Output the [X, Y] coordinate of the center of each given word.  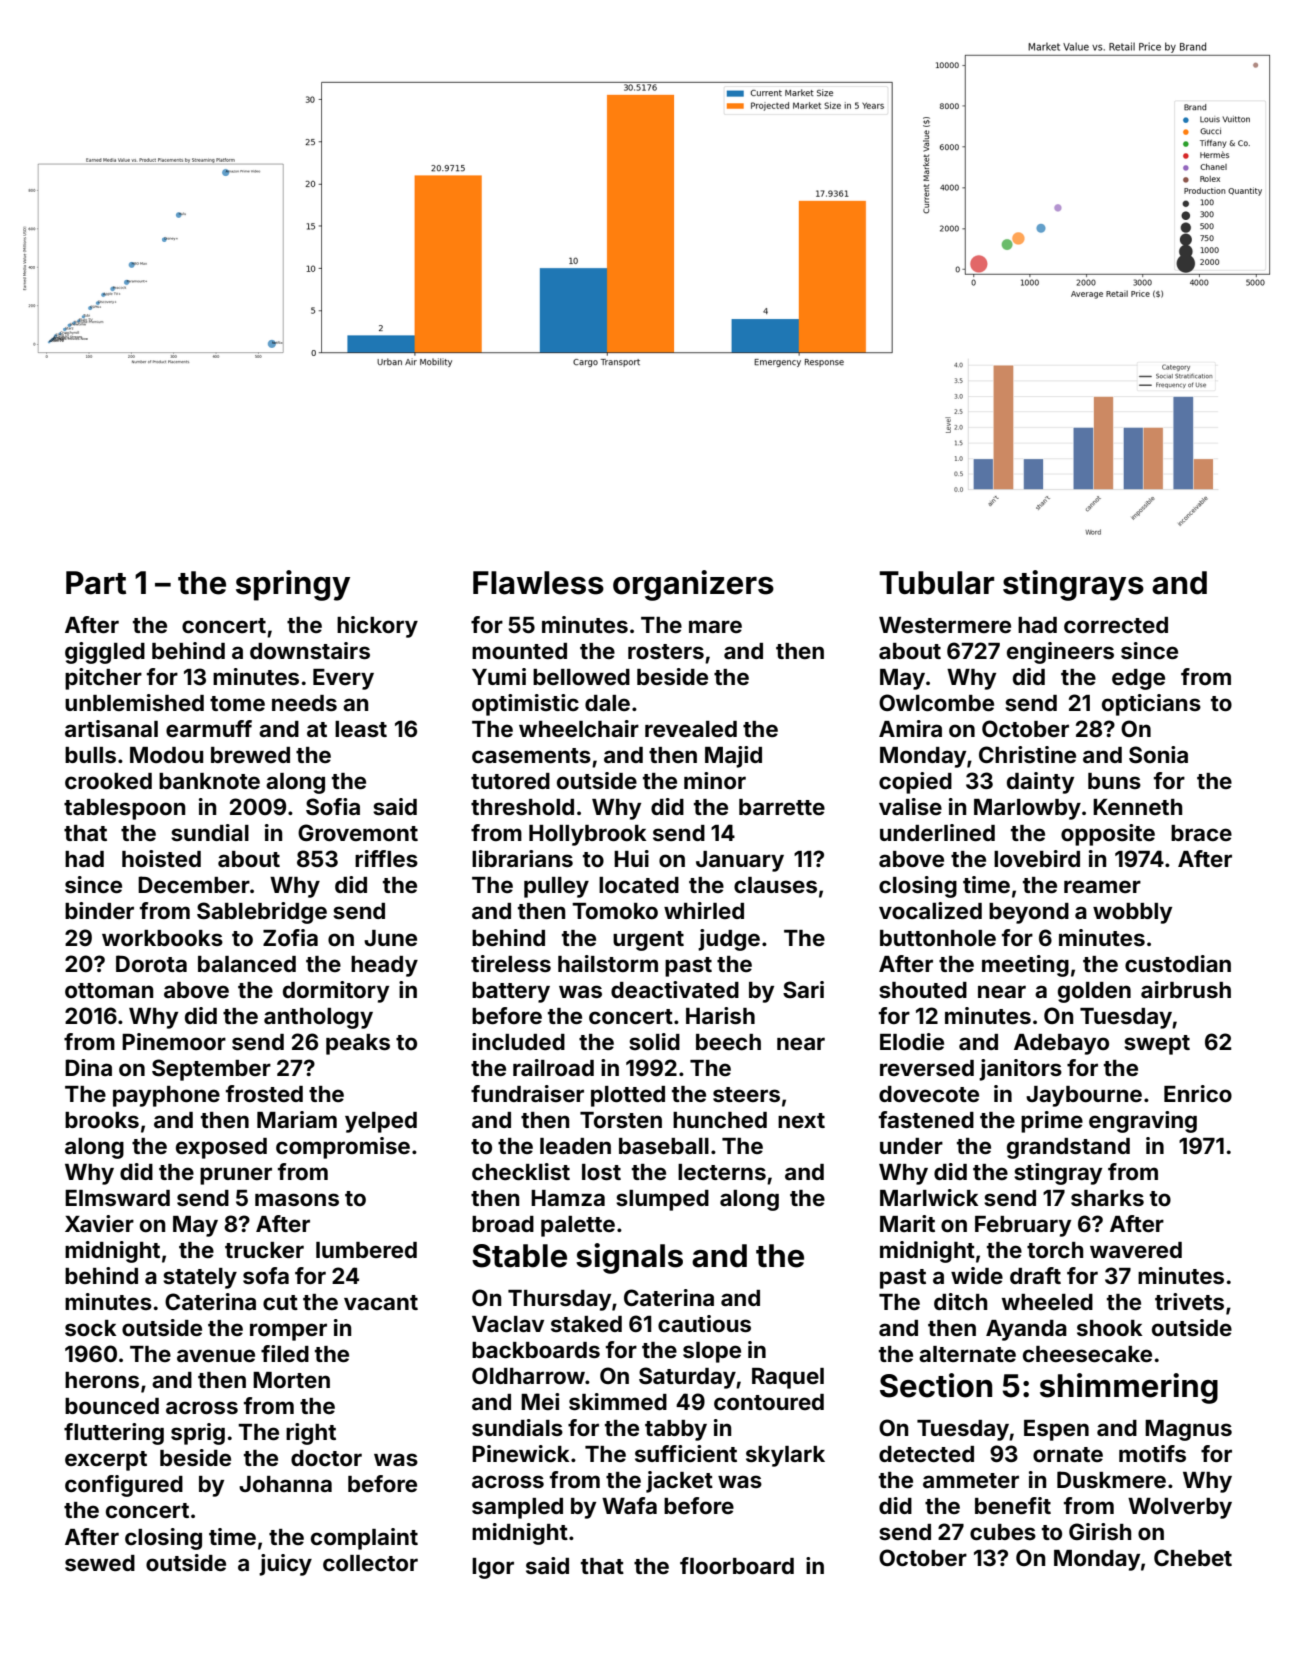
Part [96, 583]
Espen [1056, 1430]
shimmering [1129, 1388]
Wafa [629, 1505]
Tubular [936, 583]
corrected [1116, 625]
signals [629, 1258]
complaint [364, 1539]
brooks [102, 1120]
